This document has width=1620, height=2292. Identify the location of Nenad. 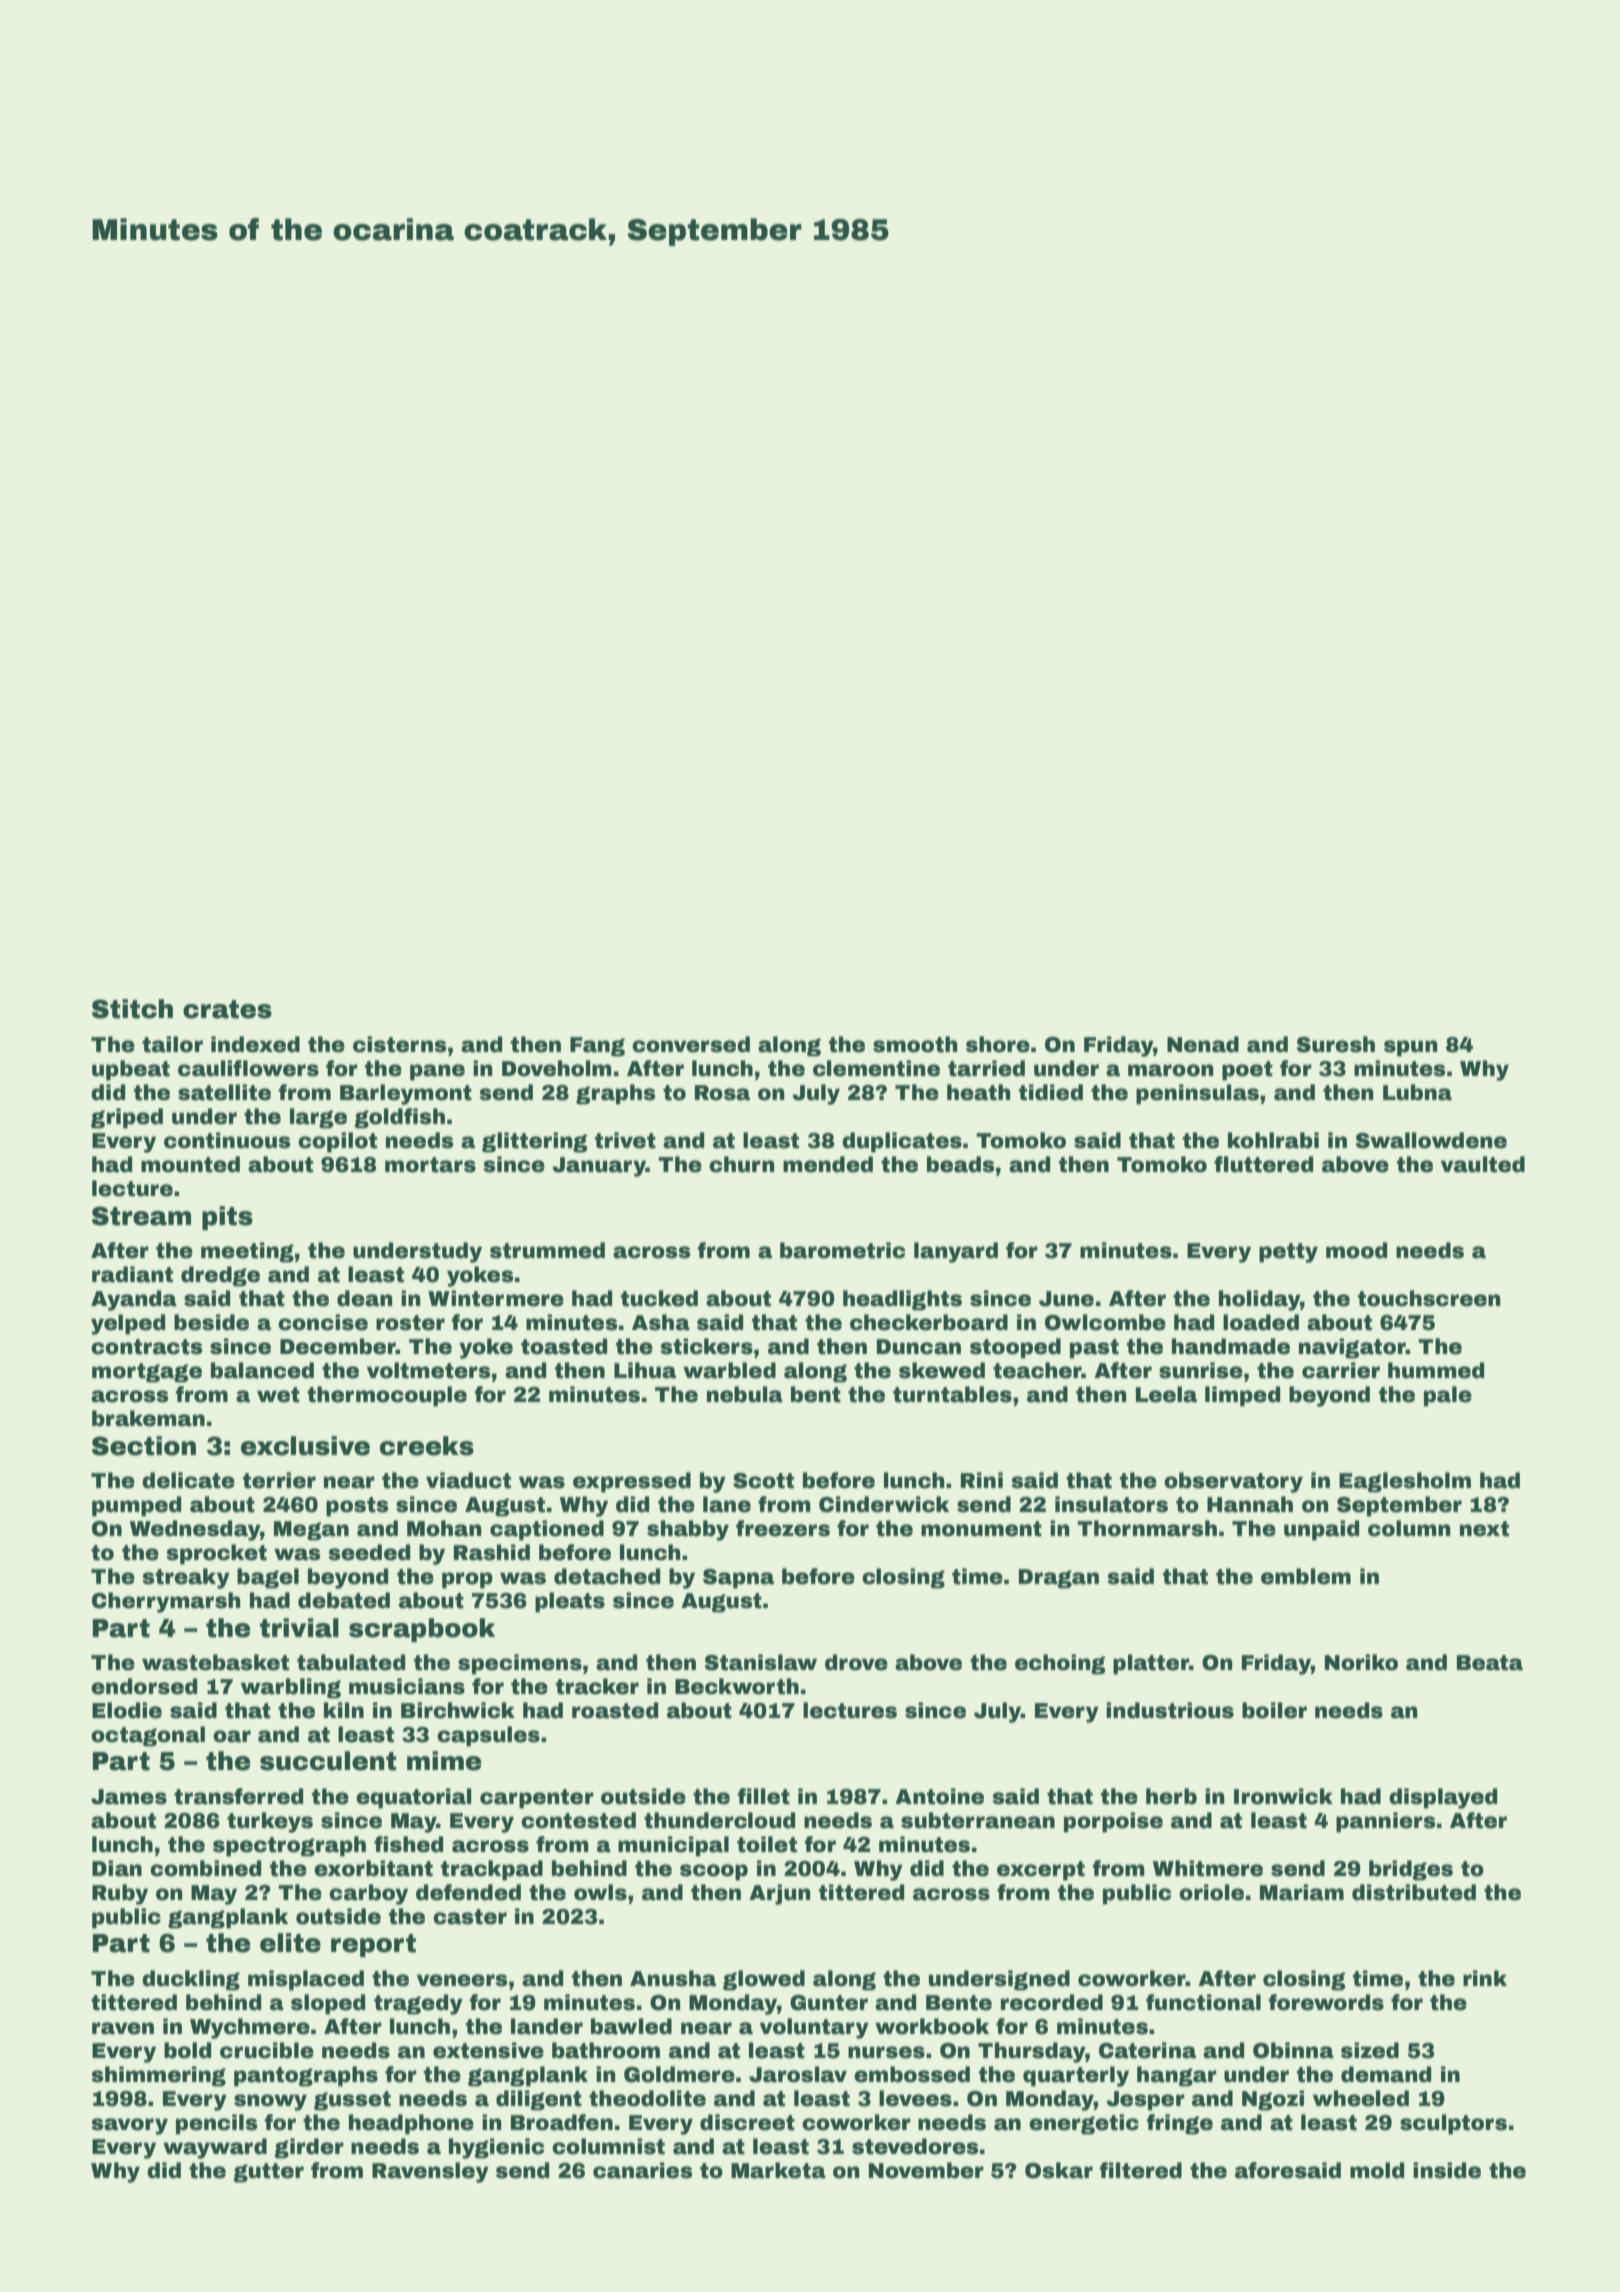
(1203, 1044).
